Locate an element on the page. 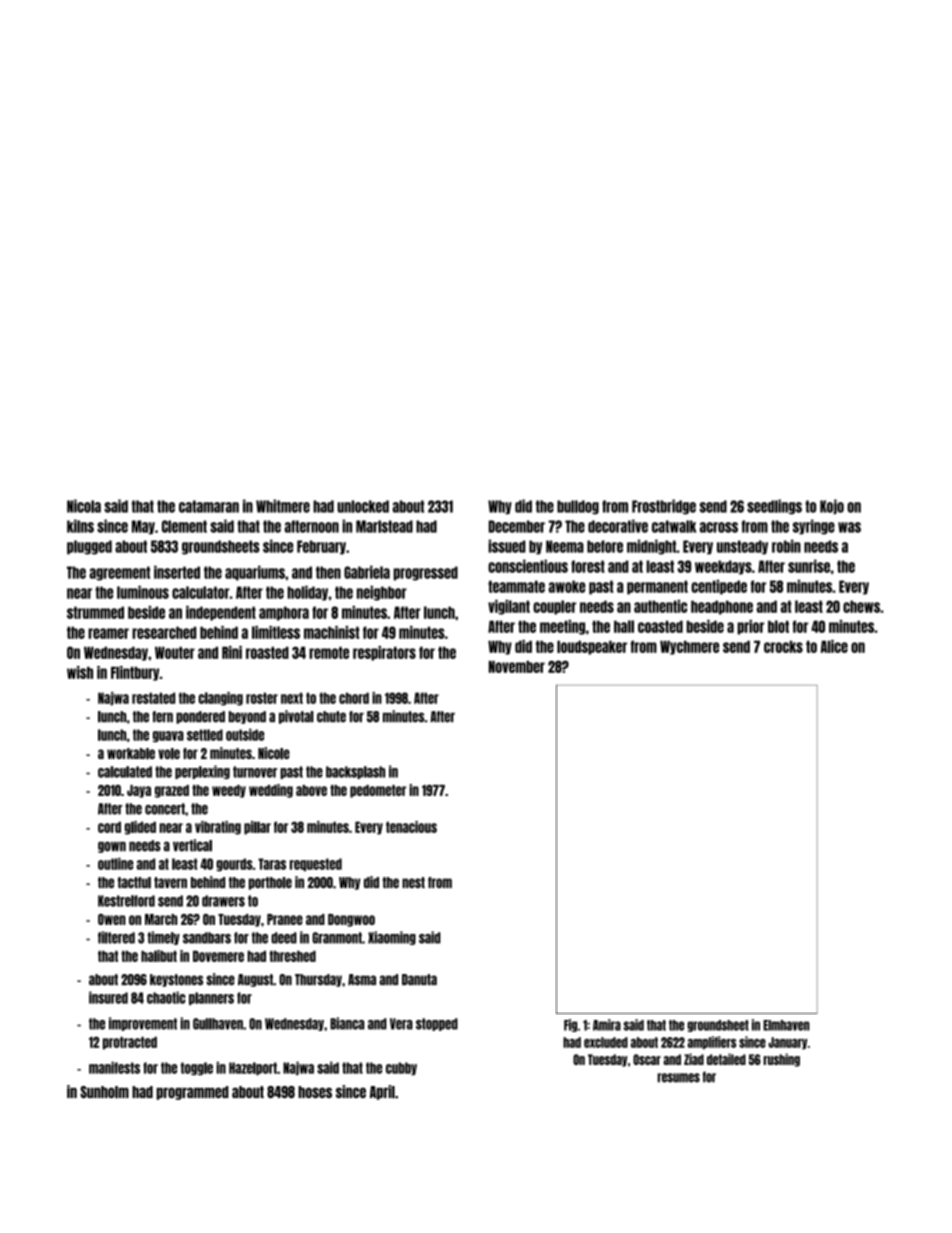  Kojo is located at coordinates (832, 507).
